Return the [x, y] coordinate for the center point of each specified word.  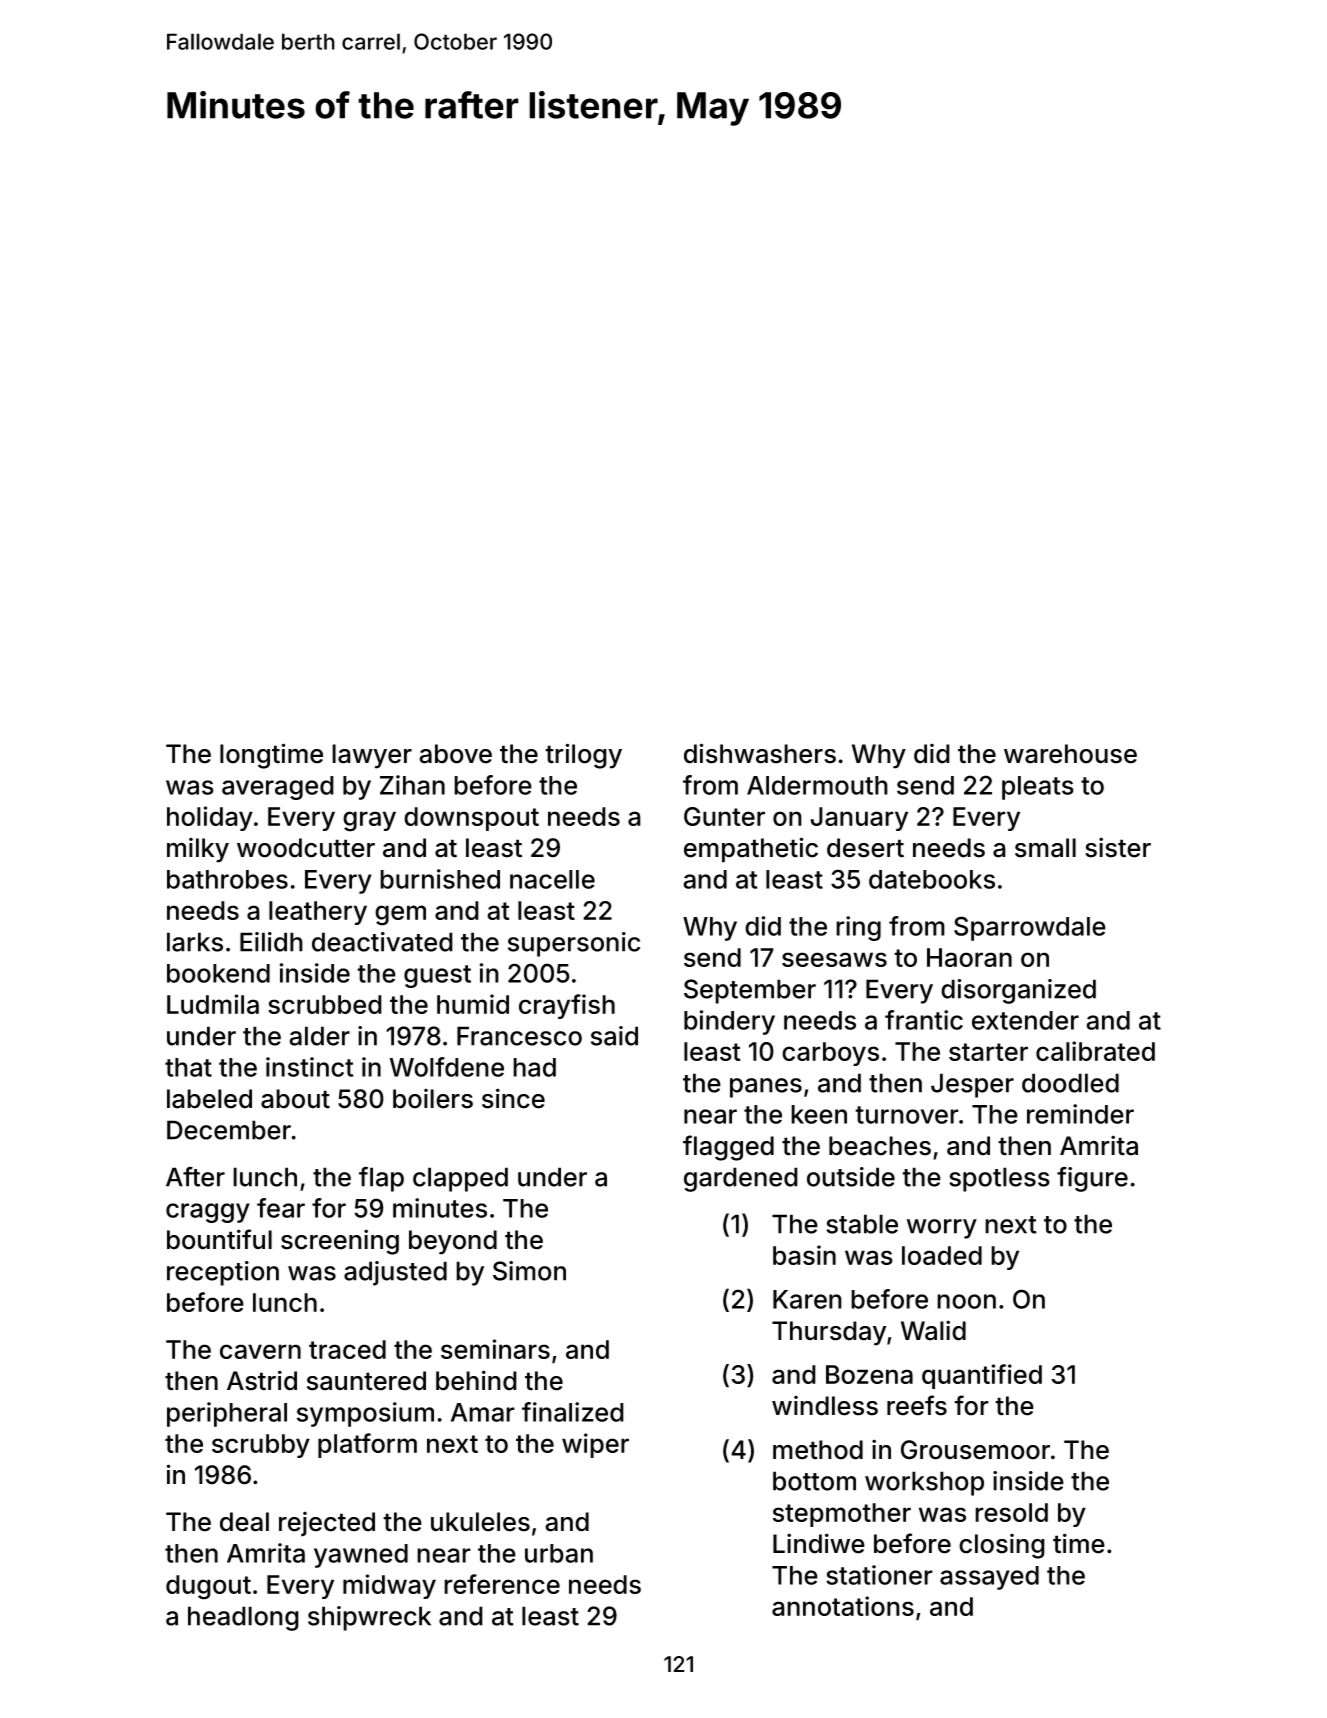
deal [244, 1522]
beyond [453, 1242]
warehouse [1070, 754]
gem [400, 915]
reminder [1080, 1114]
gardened [741, 1179]
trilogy [583, 756]
